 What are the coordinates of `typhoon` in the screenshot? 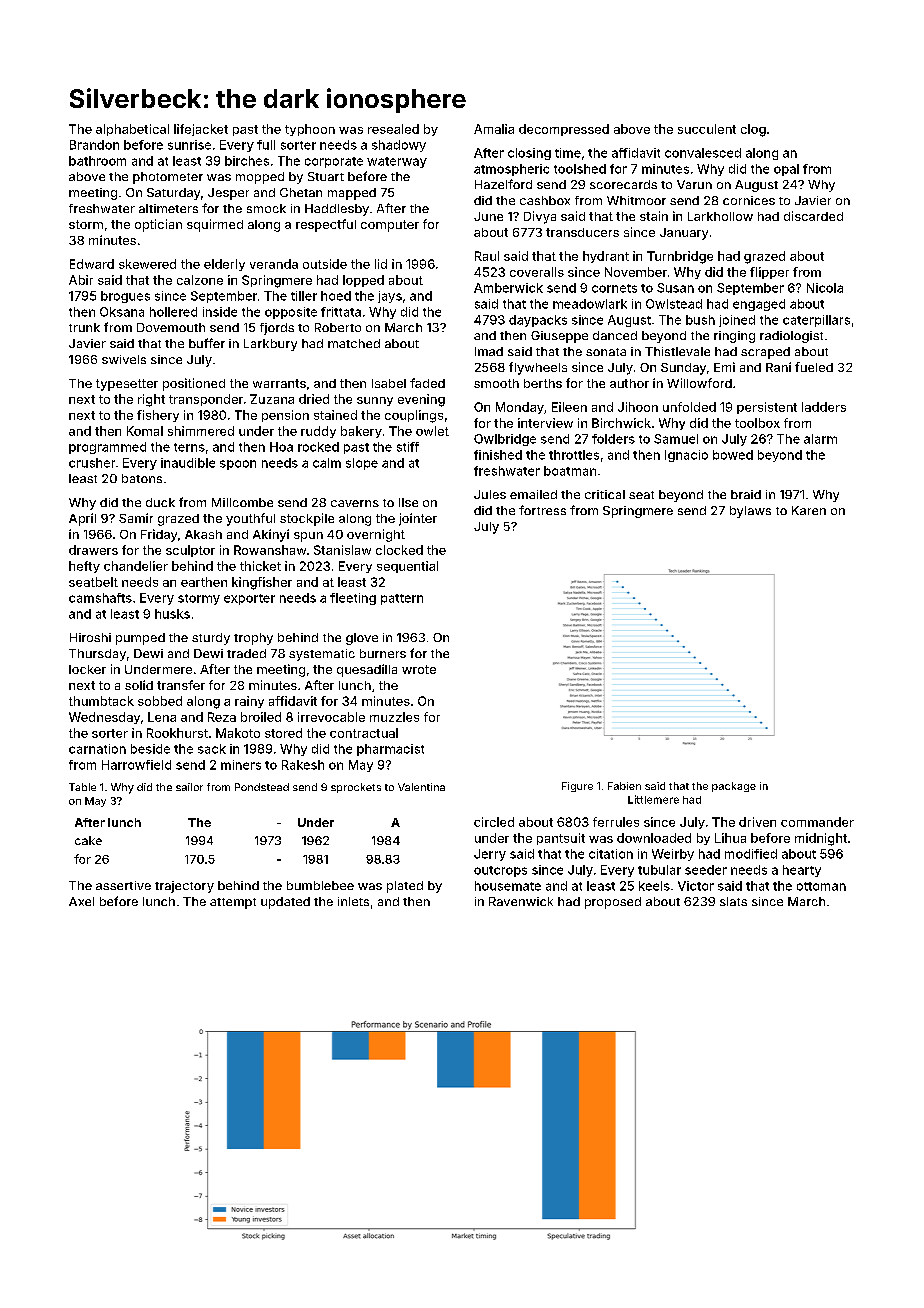 It's located at (310, 130).
